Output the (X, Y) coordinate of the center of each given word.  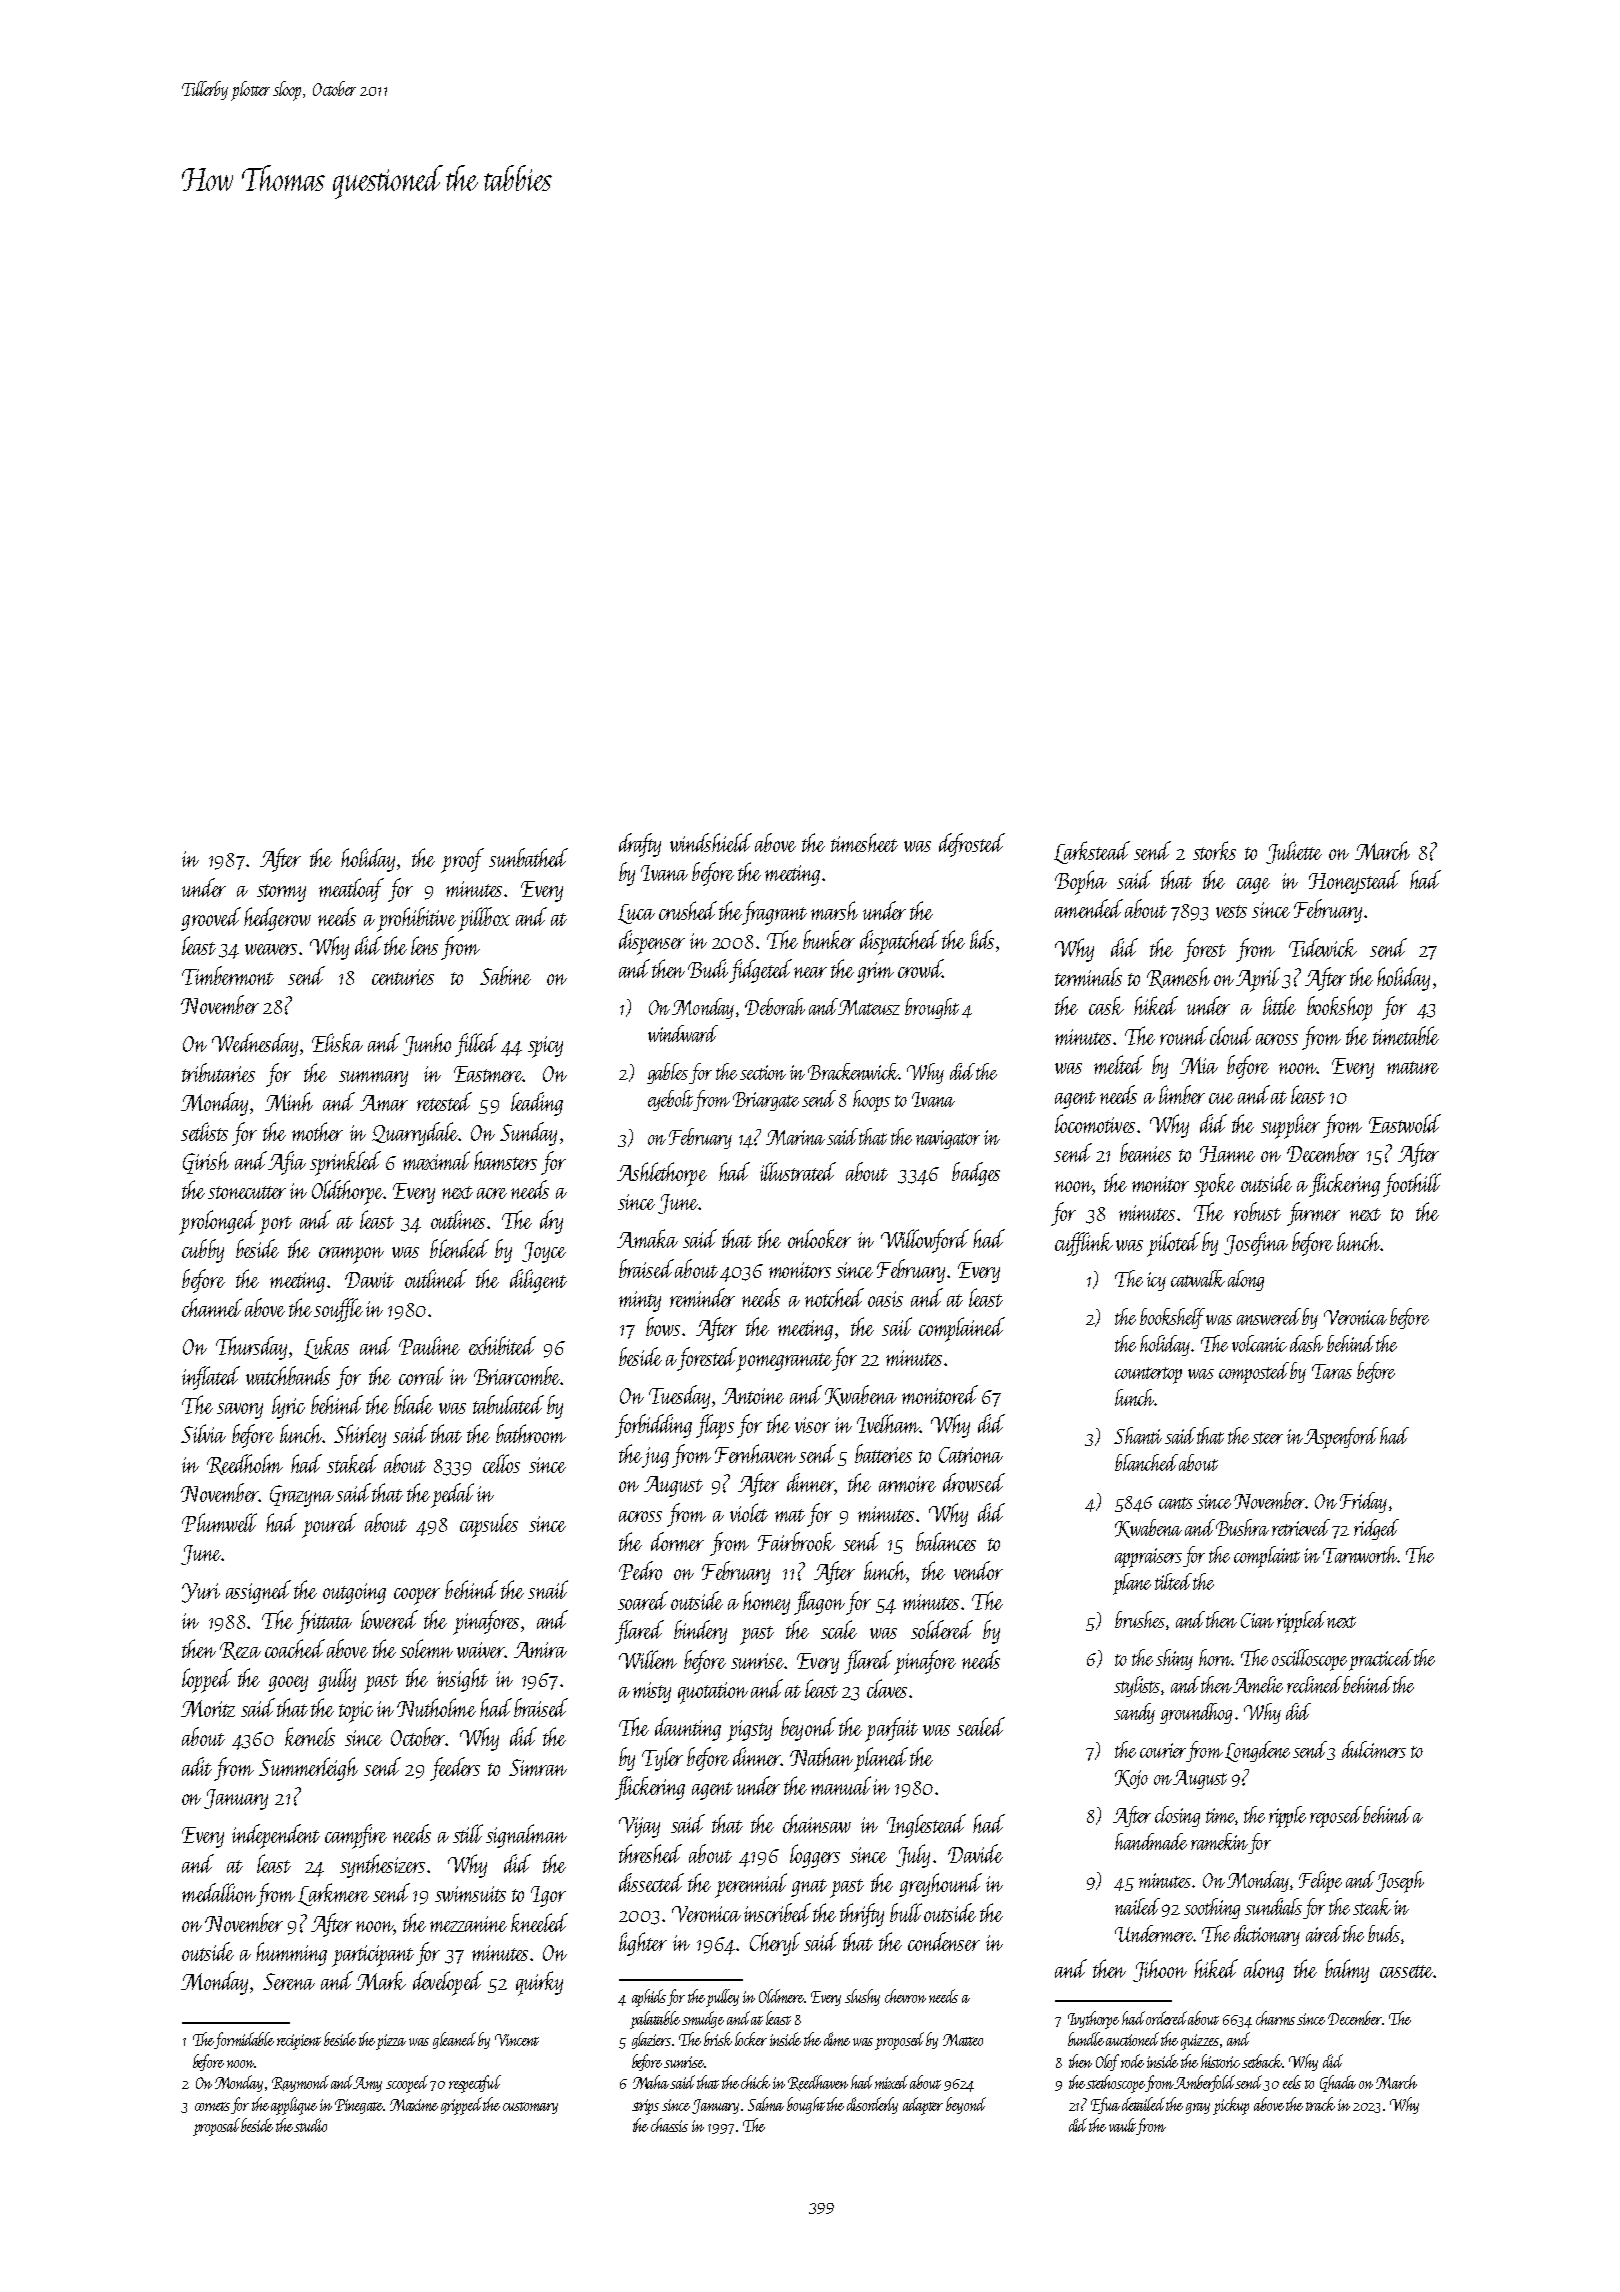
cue (1221, 1098)
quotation (713, 1693)
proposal (217, 2127)
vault (1123, 2126)
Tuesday (679, 1397)
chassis (669, 2125)
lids (982, 939)
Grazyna (302, 1496)
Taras (1332, 1371)
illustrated (798, 1171)
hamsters (505, 1160)
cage (1253, 886)
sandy (1134, 1713)
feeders (455, 1769)
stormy (281, 893)
